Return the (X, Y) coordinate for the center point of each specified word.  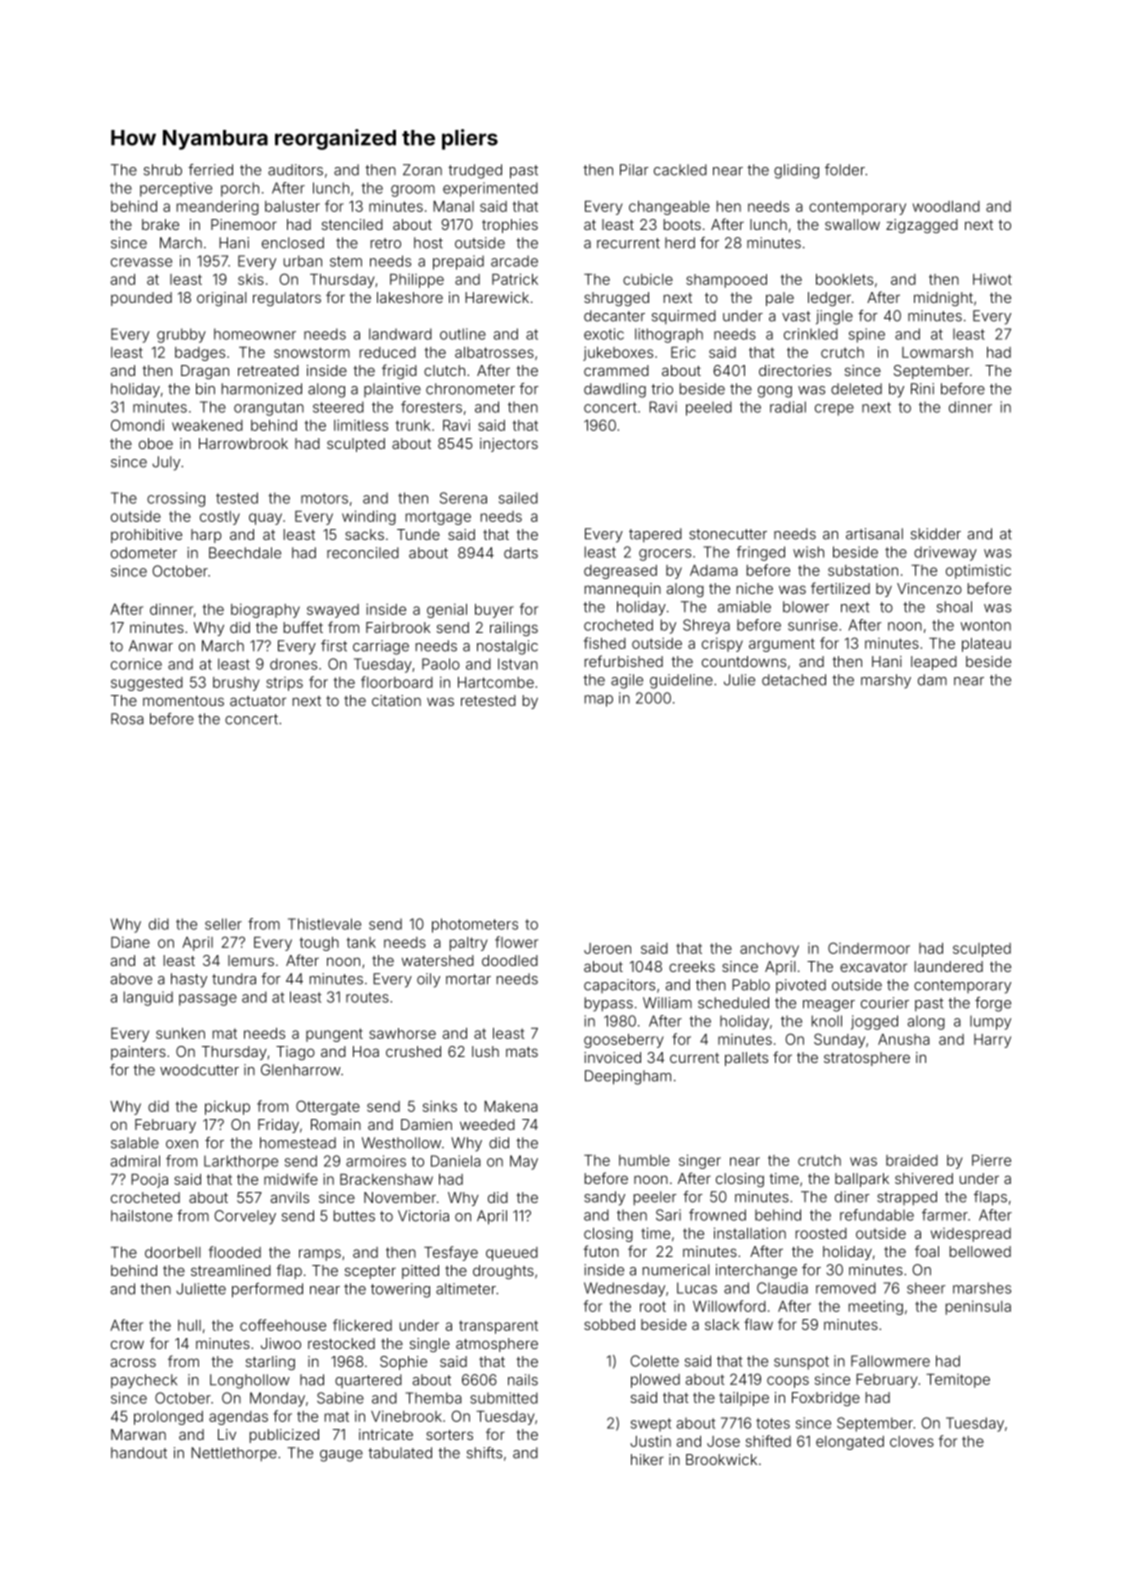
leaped (934, 663)
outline (463, 334)
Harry (992, 1041)
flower (516, 942)
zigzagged (922, 226)
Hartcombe (496, 682)
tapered (655, 535)
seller (223, 924)
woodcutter (199, 1070)
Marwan (138, 1434)
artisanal (874, 534)
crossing (176, 499)
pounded (141, 299)
